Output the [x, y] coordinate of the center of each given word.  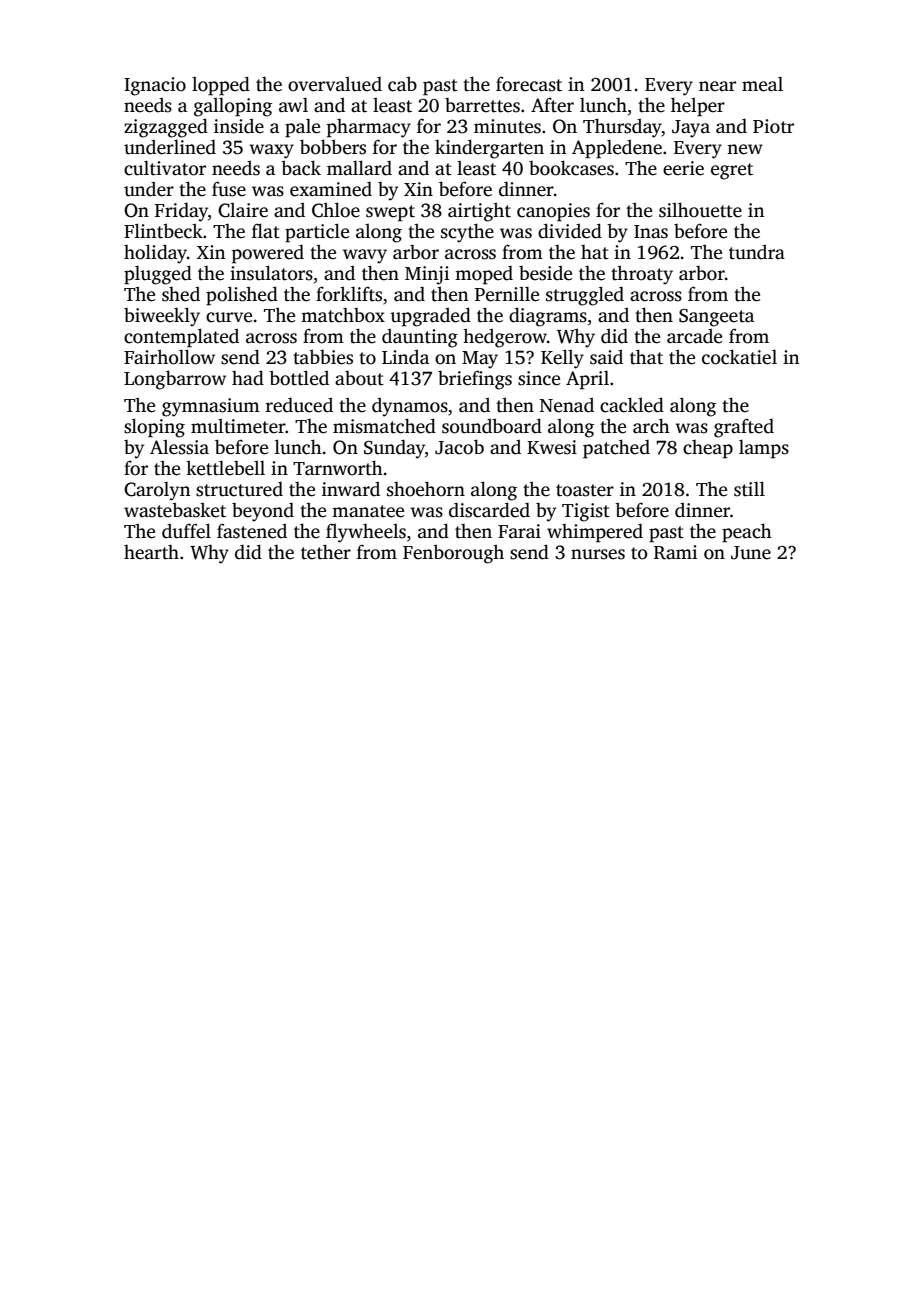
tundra [757, 252]
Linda [405, 357]
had [248, 378]
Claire [243, 210]
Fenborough [453, 554]
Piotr [773, 126]
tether [326, 552]
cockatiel [739, 357]
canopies [553, 212]
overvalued [335, 84]
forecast [529, 84]
